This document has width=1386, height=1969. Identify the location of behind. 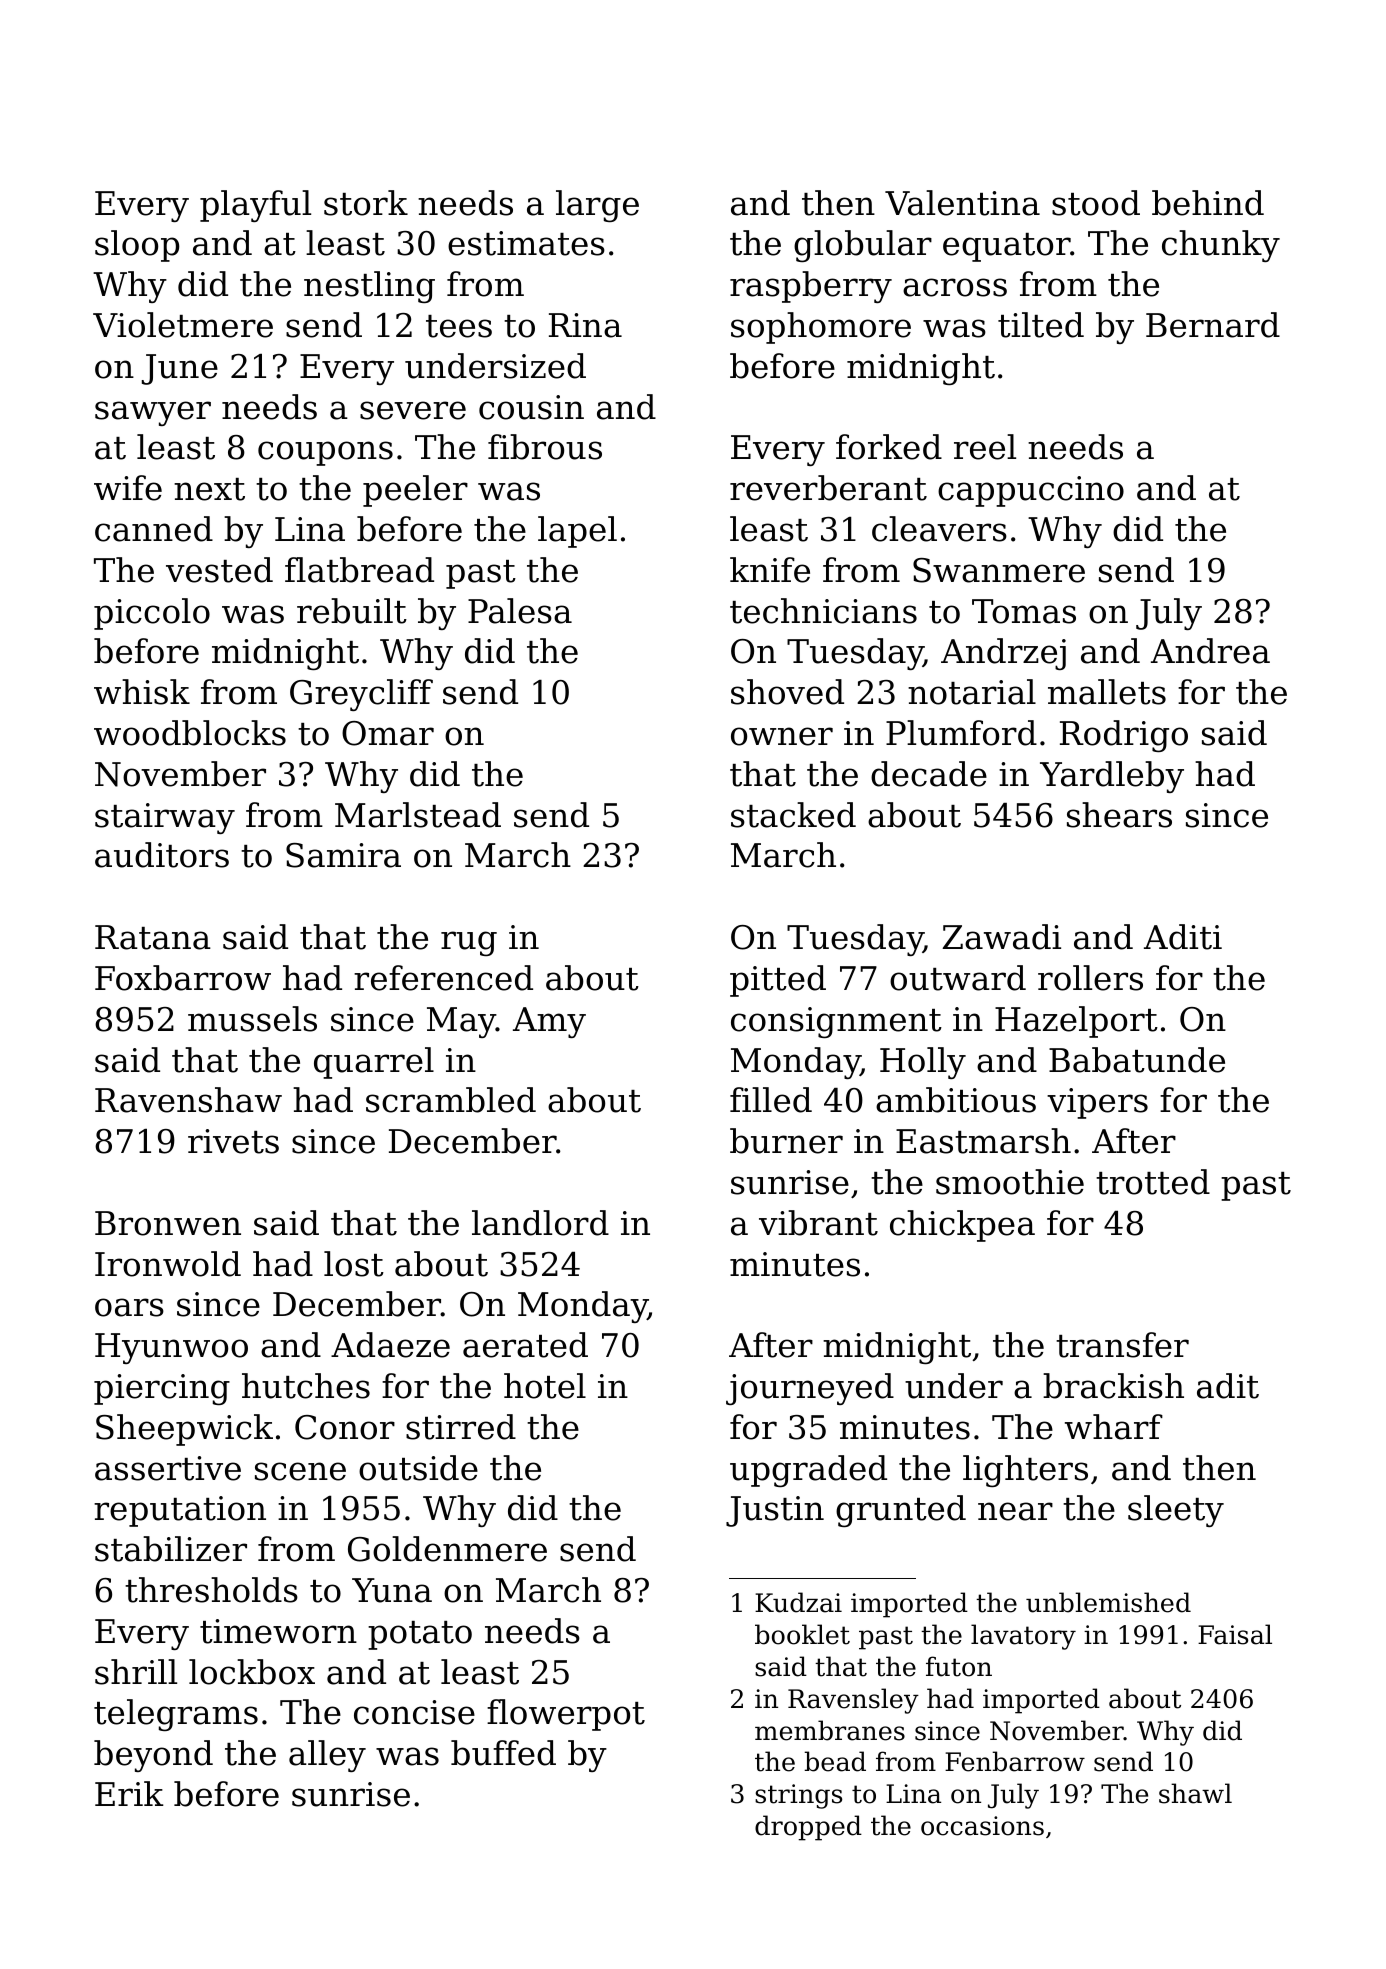
(1208, 203).
